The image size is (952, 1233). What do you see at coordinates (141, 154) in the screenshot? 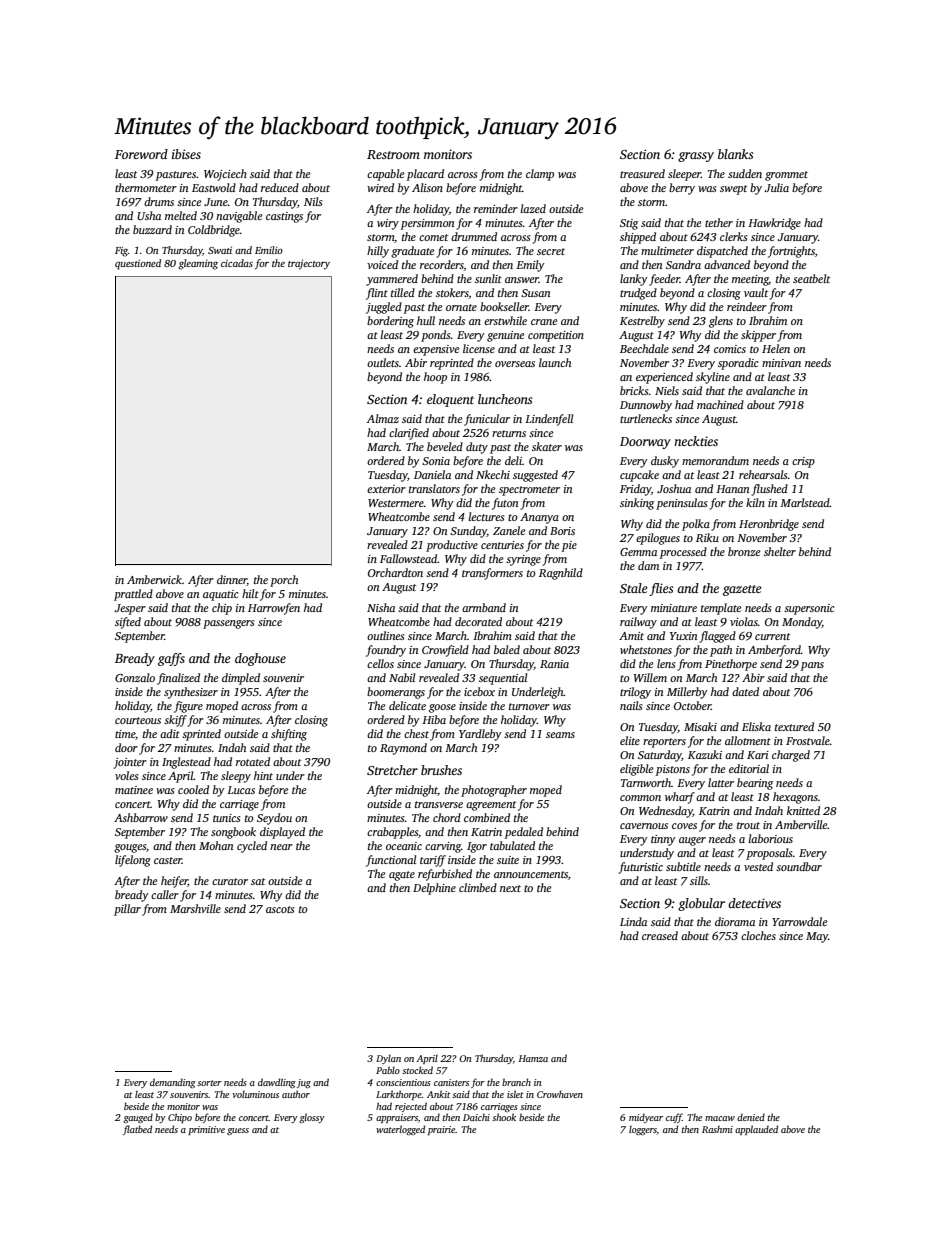
I see `Foreword` at bounding box center [141, 154].
